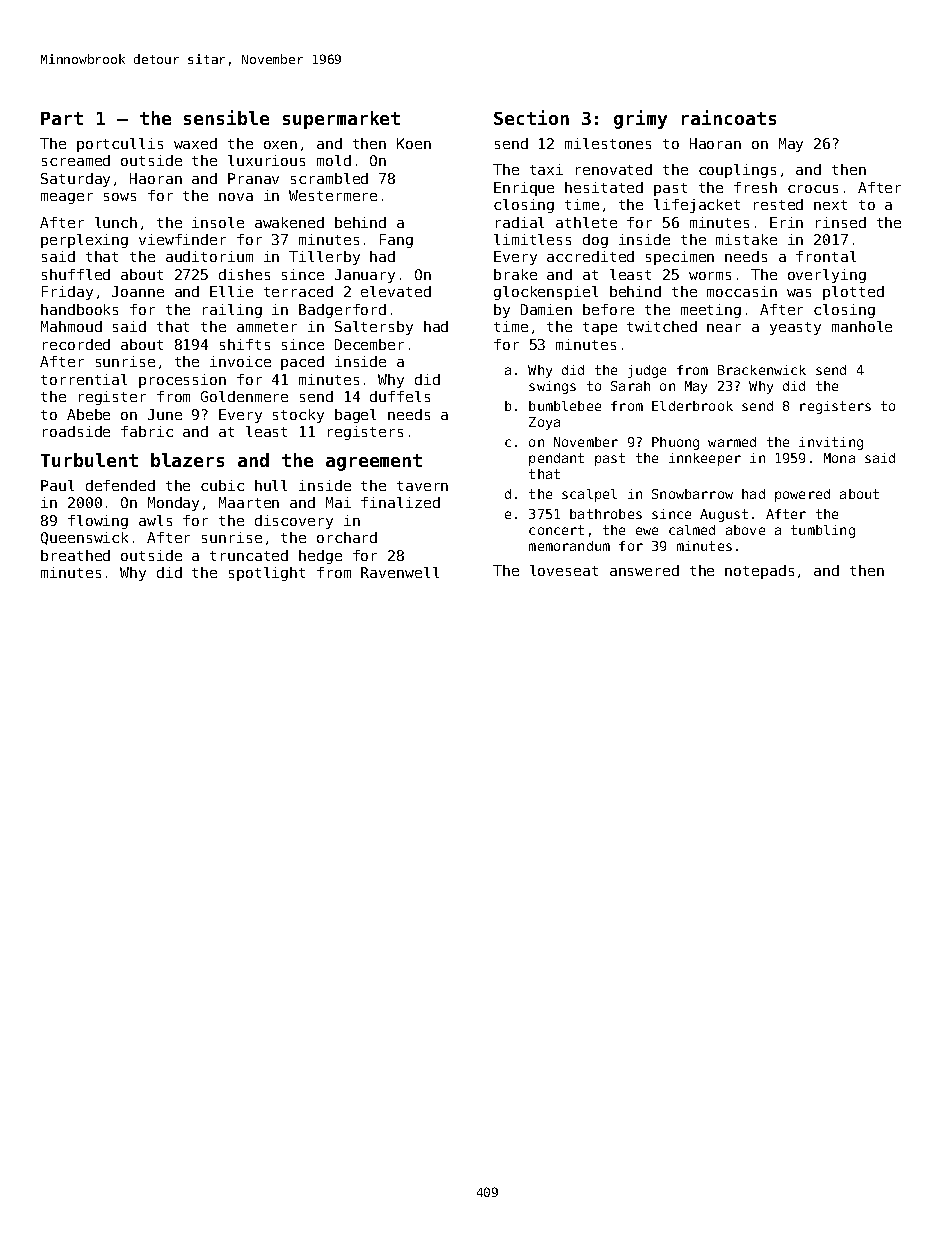  What do you see at coordinates (226, 117) in the image?
I see `sensible` at bounding box center [226, 117].
